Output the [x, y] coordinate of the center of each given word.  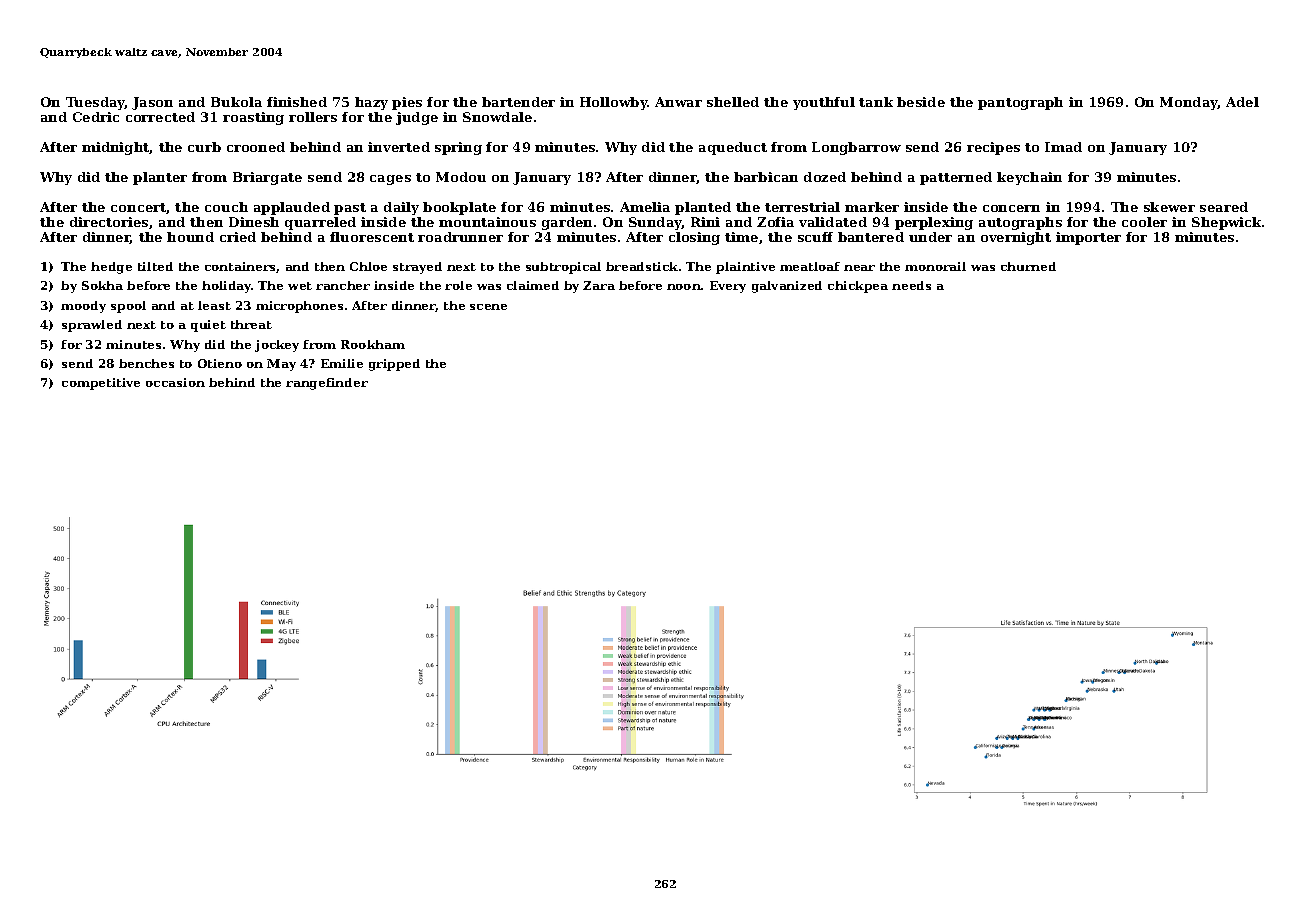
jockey [277, 346]
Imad [1063, 147]
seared [1224, 207]
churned [1028, 266]
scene [488, 307]
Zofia [775, 222]
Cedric [96, 117]
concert [139, 208]
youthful [824, 103]
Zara [599, 285]
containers [240, 266]
